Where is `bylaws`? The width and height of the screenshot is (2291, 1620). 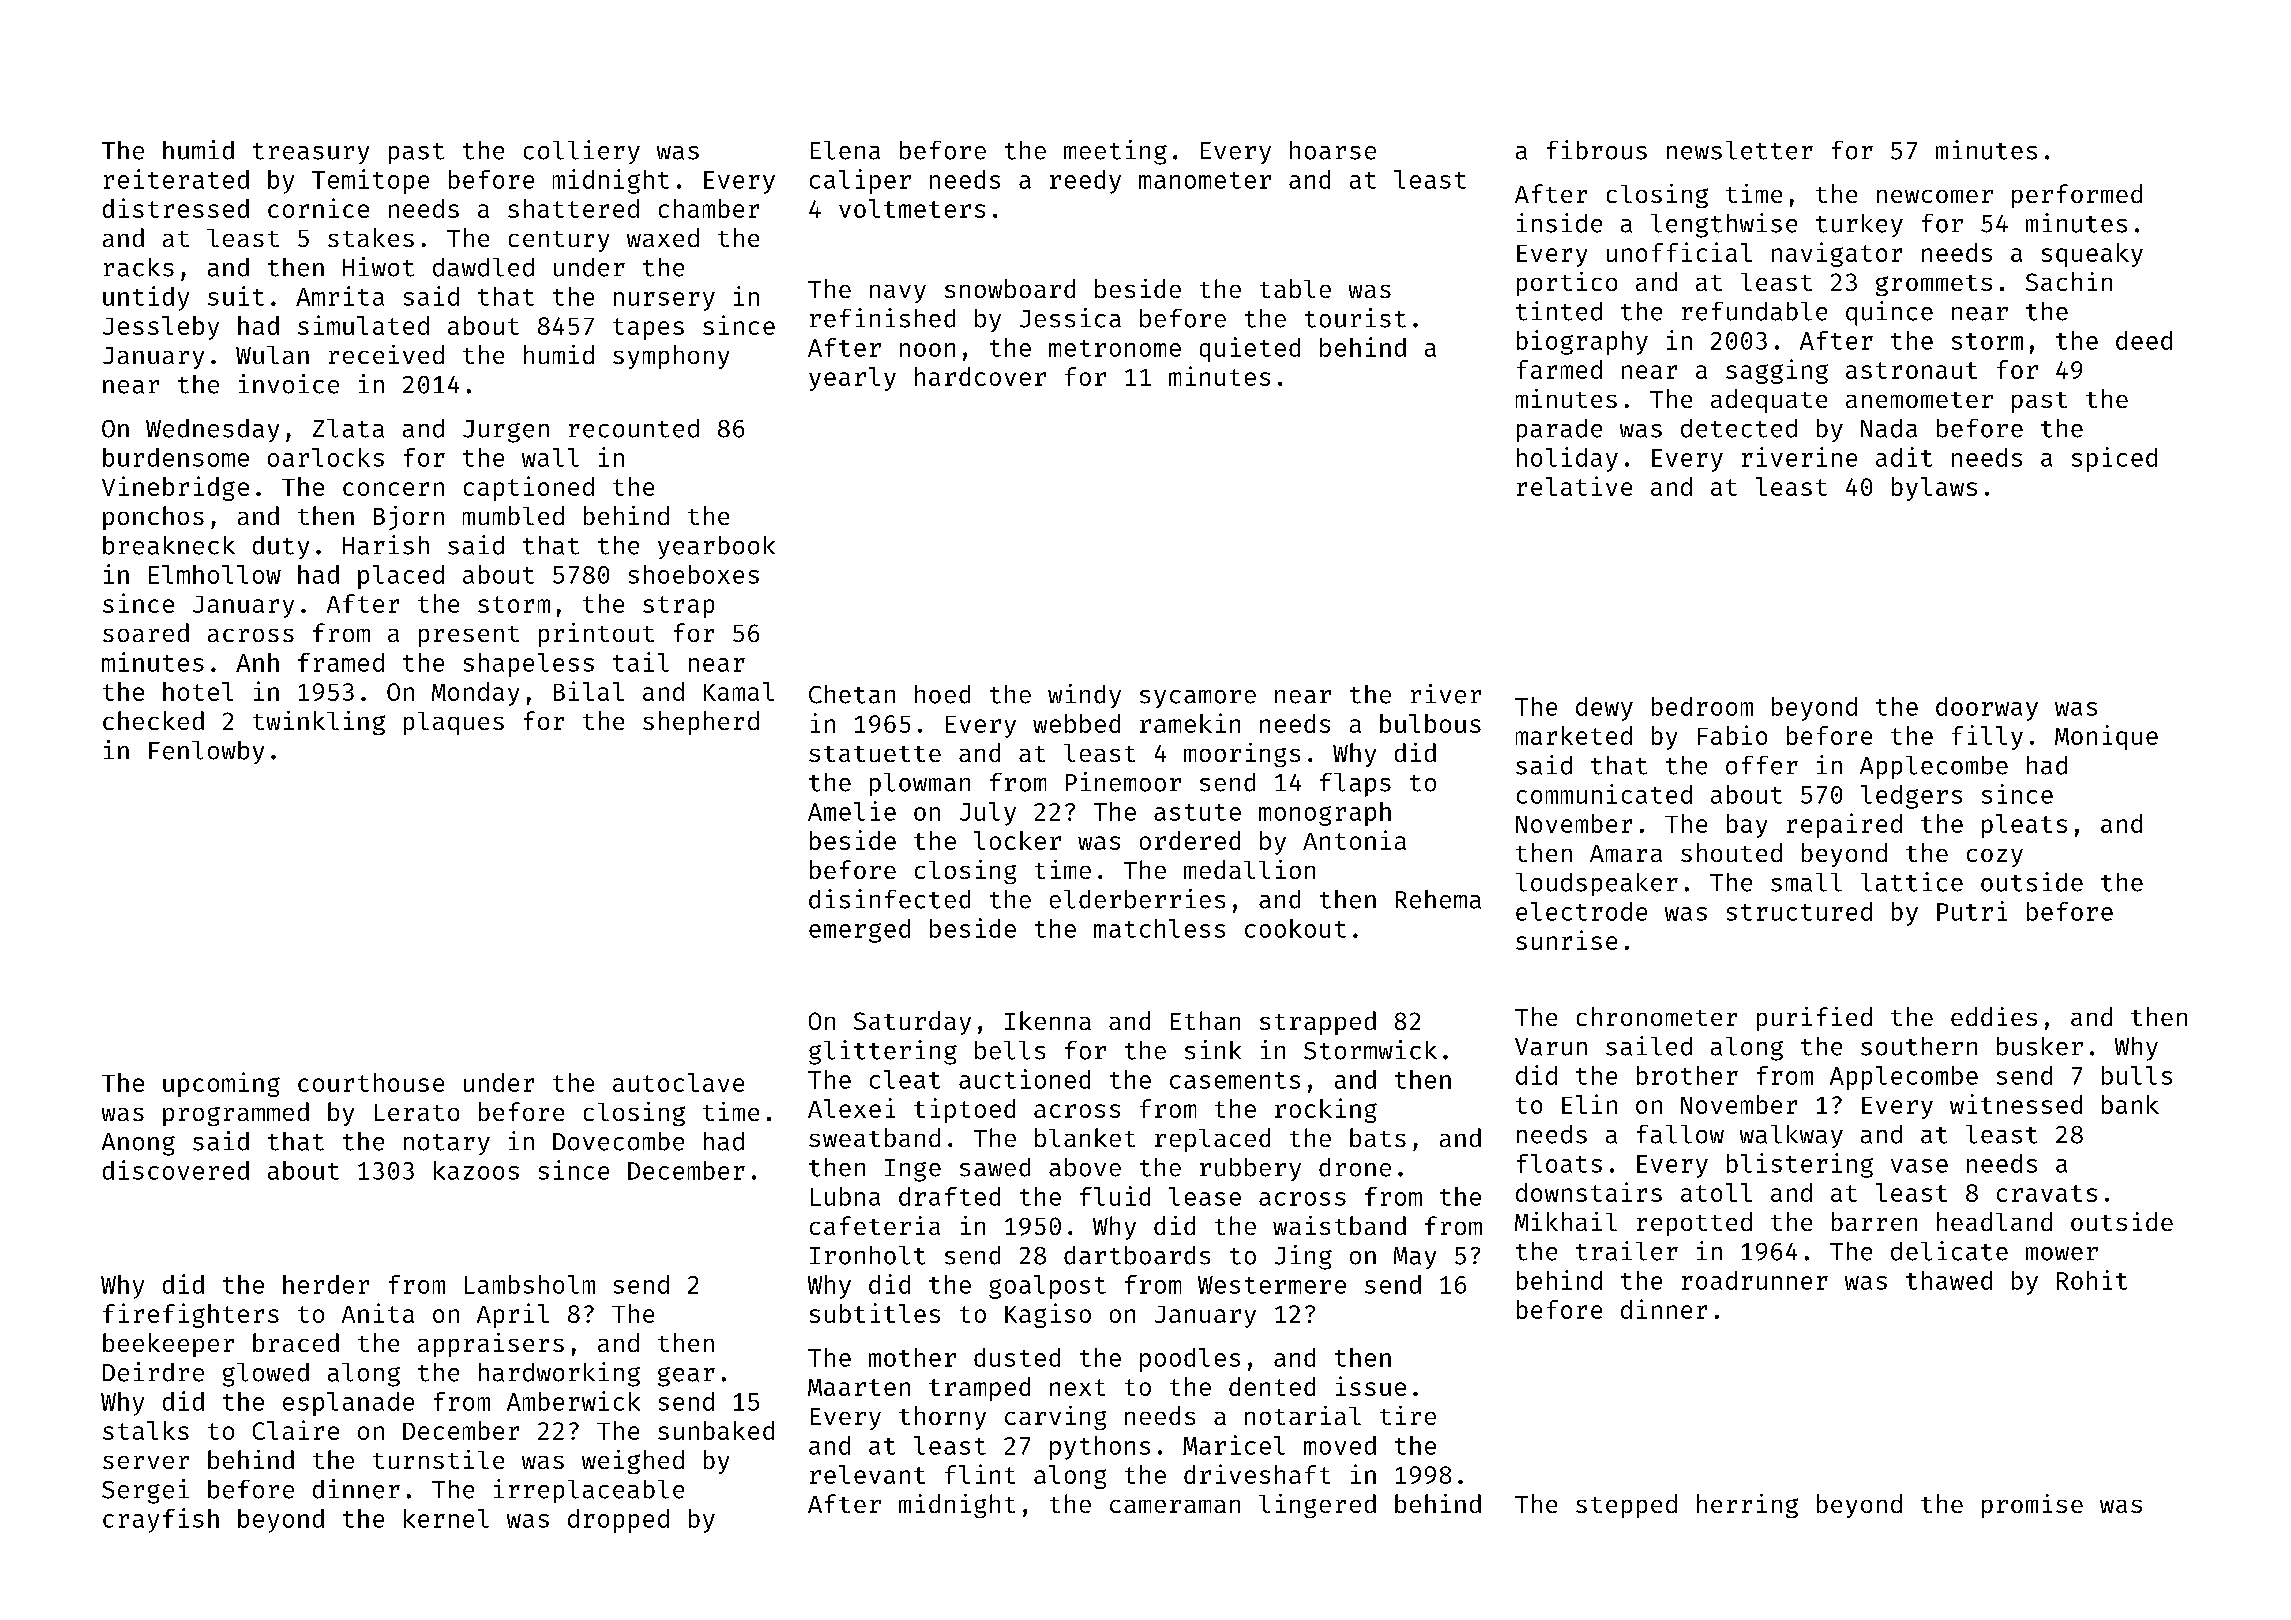
bylaws is located at coordinates (1934, 489).
